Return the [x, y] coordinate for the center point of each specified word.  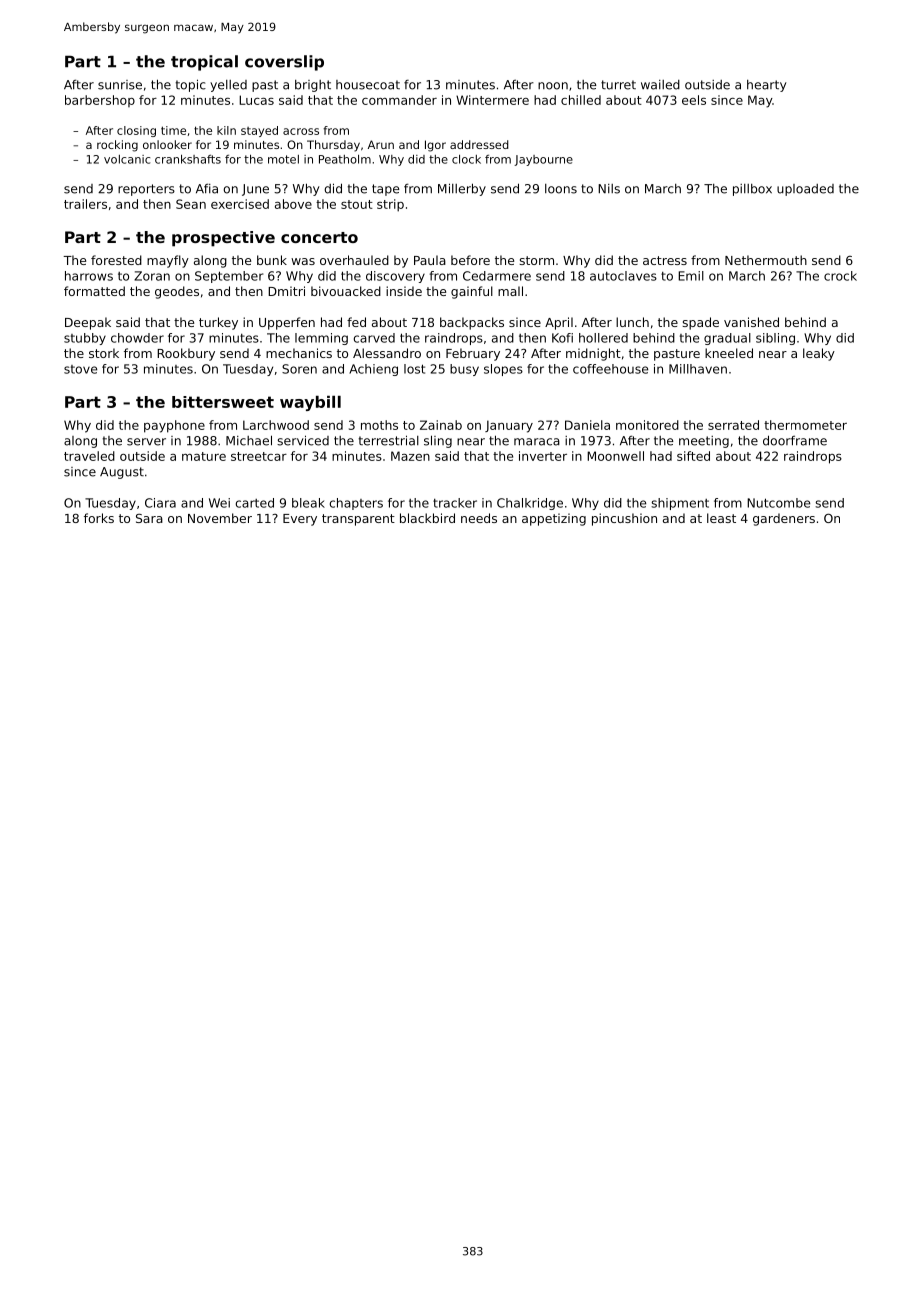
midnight [593, 354]
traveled [89, 456]
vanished [751, 322]
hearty [766, 86]
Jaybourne [543, 160]
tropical [204, 63]
